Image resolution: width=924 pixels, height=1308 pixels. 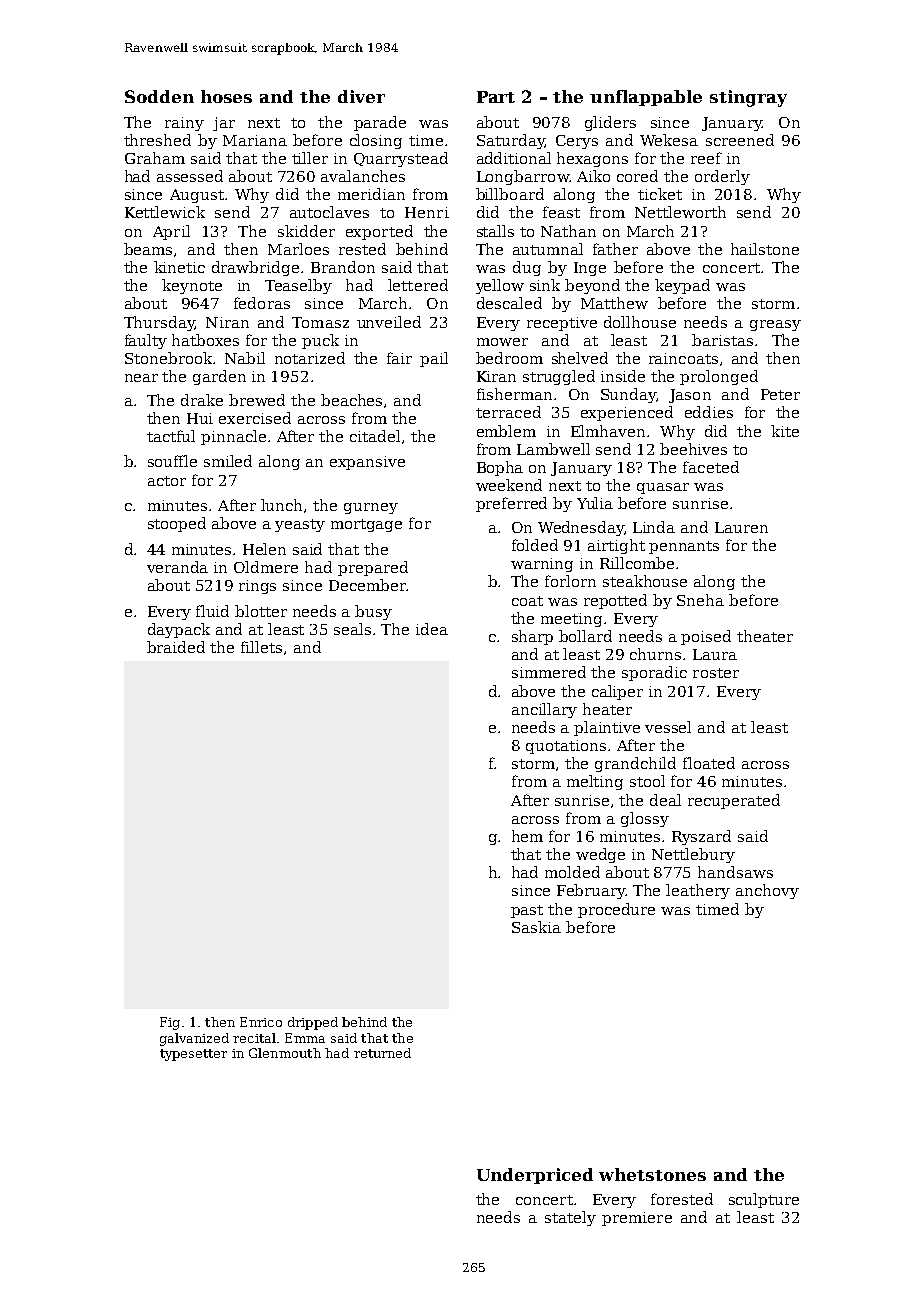 What do you see at coordinates (170, 1023) in the screenshot?
I see `Fig` at bounding box center [170, 1023].
